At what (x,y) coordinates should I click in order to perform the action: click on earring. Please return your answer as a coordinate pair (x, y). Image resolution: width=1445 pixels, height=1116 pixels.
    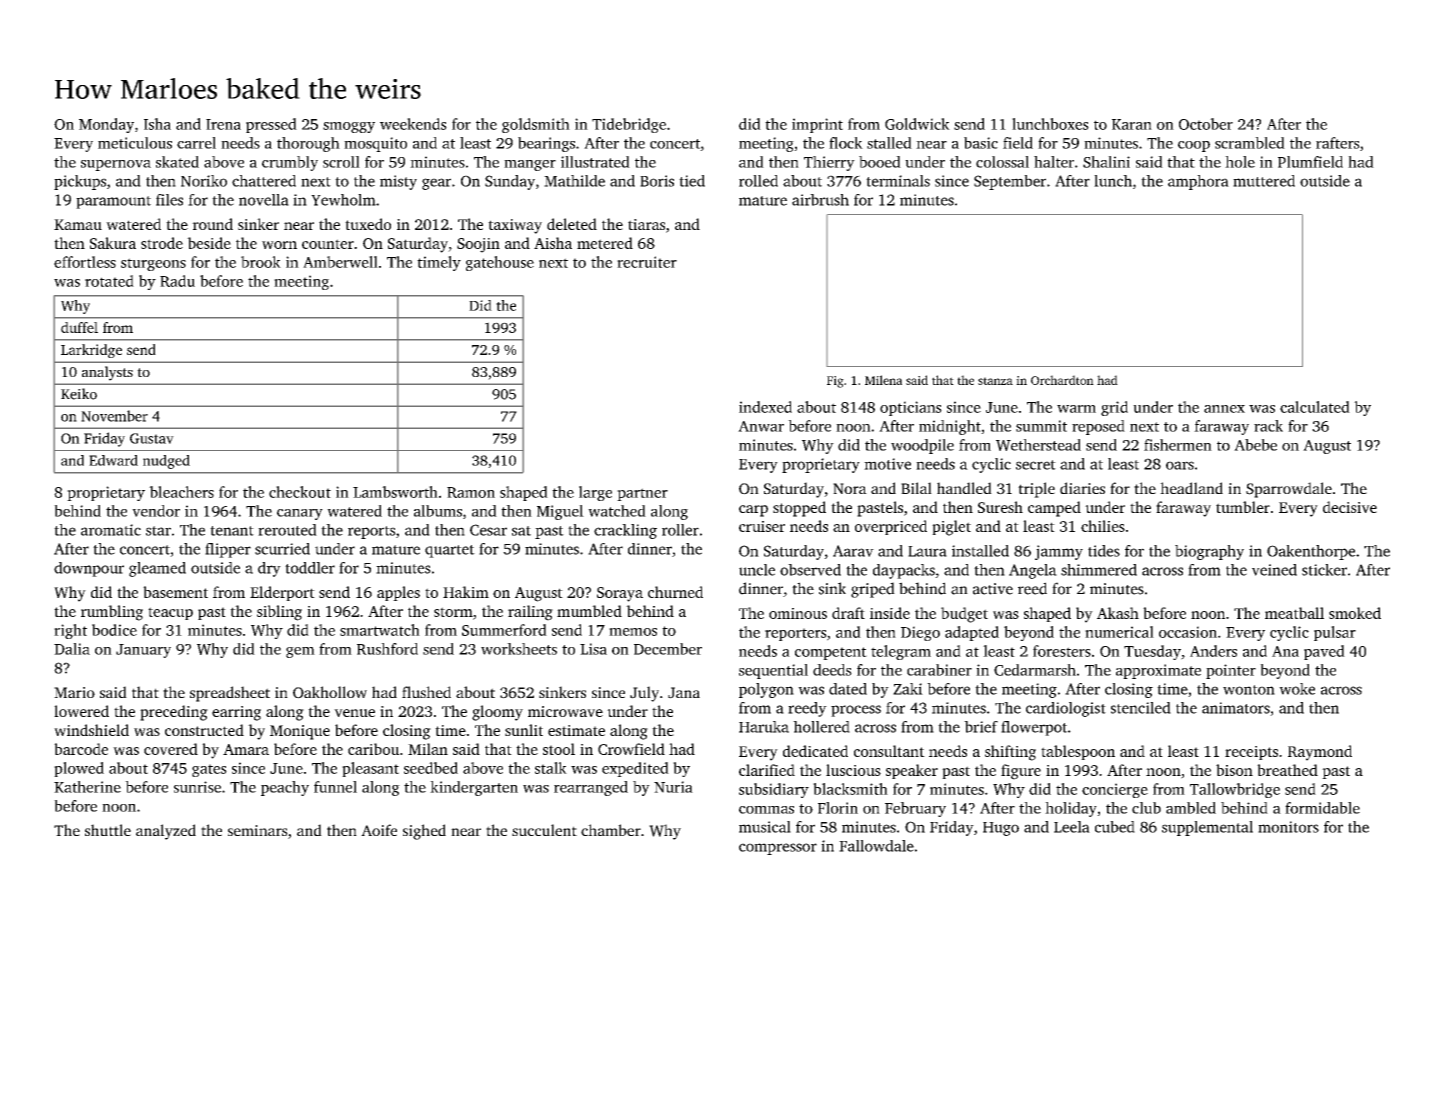
    Looking at the image, I should click on (236, 713).
